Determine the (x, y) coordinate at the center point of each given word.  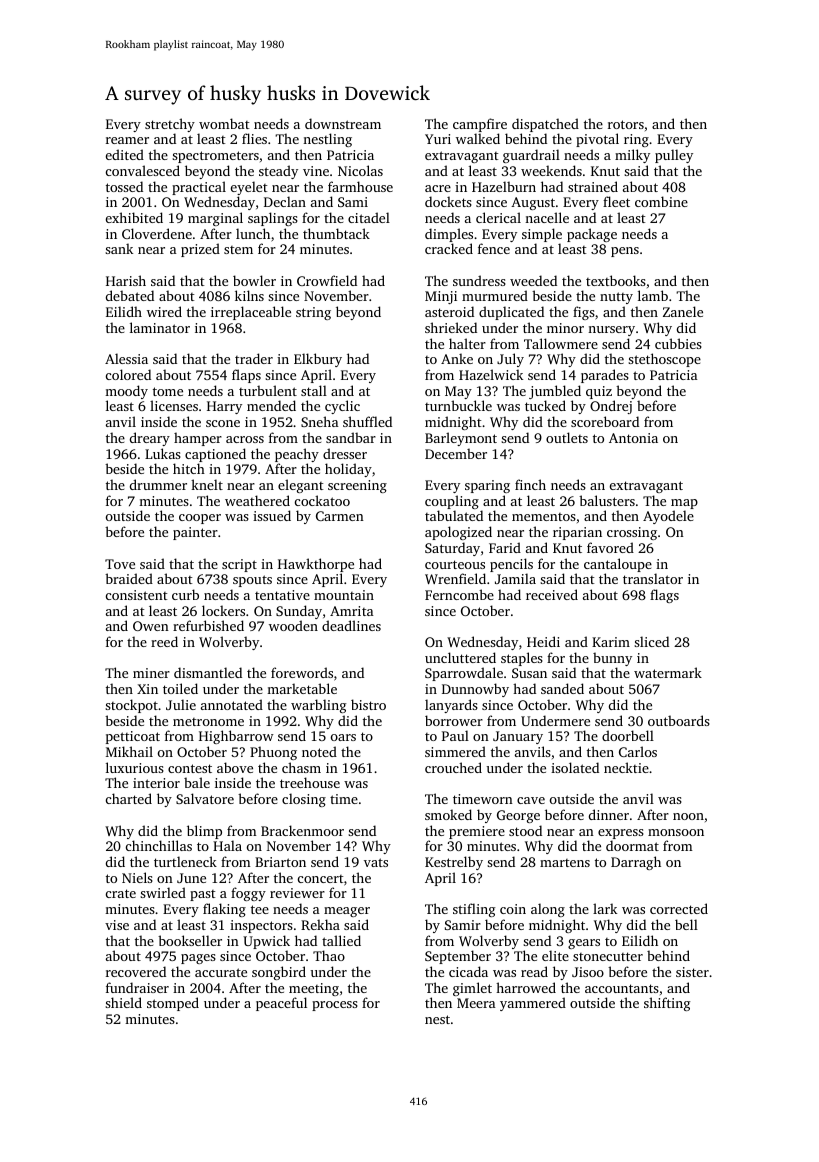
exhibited (134, 217)
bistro (368, 704)
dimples (449, 235)
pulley (674, 156)
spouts (252, 581)
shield (123, 1002)
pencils (511, 565)
